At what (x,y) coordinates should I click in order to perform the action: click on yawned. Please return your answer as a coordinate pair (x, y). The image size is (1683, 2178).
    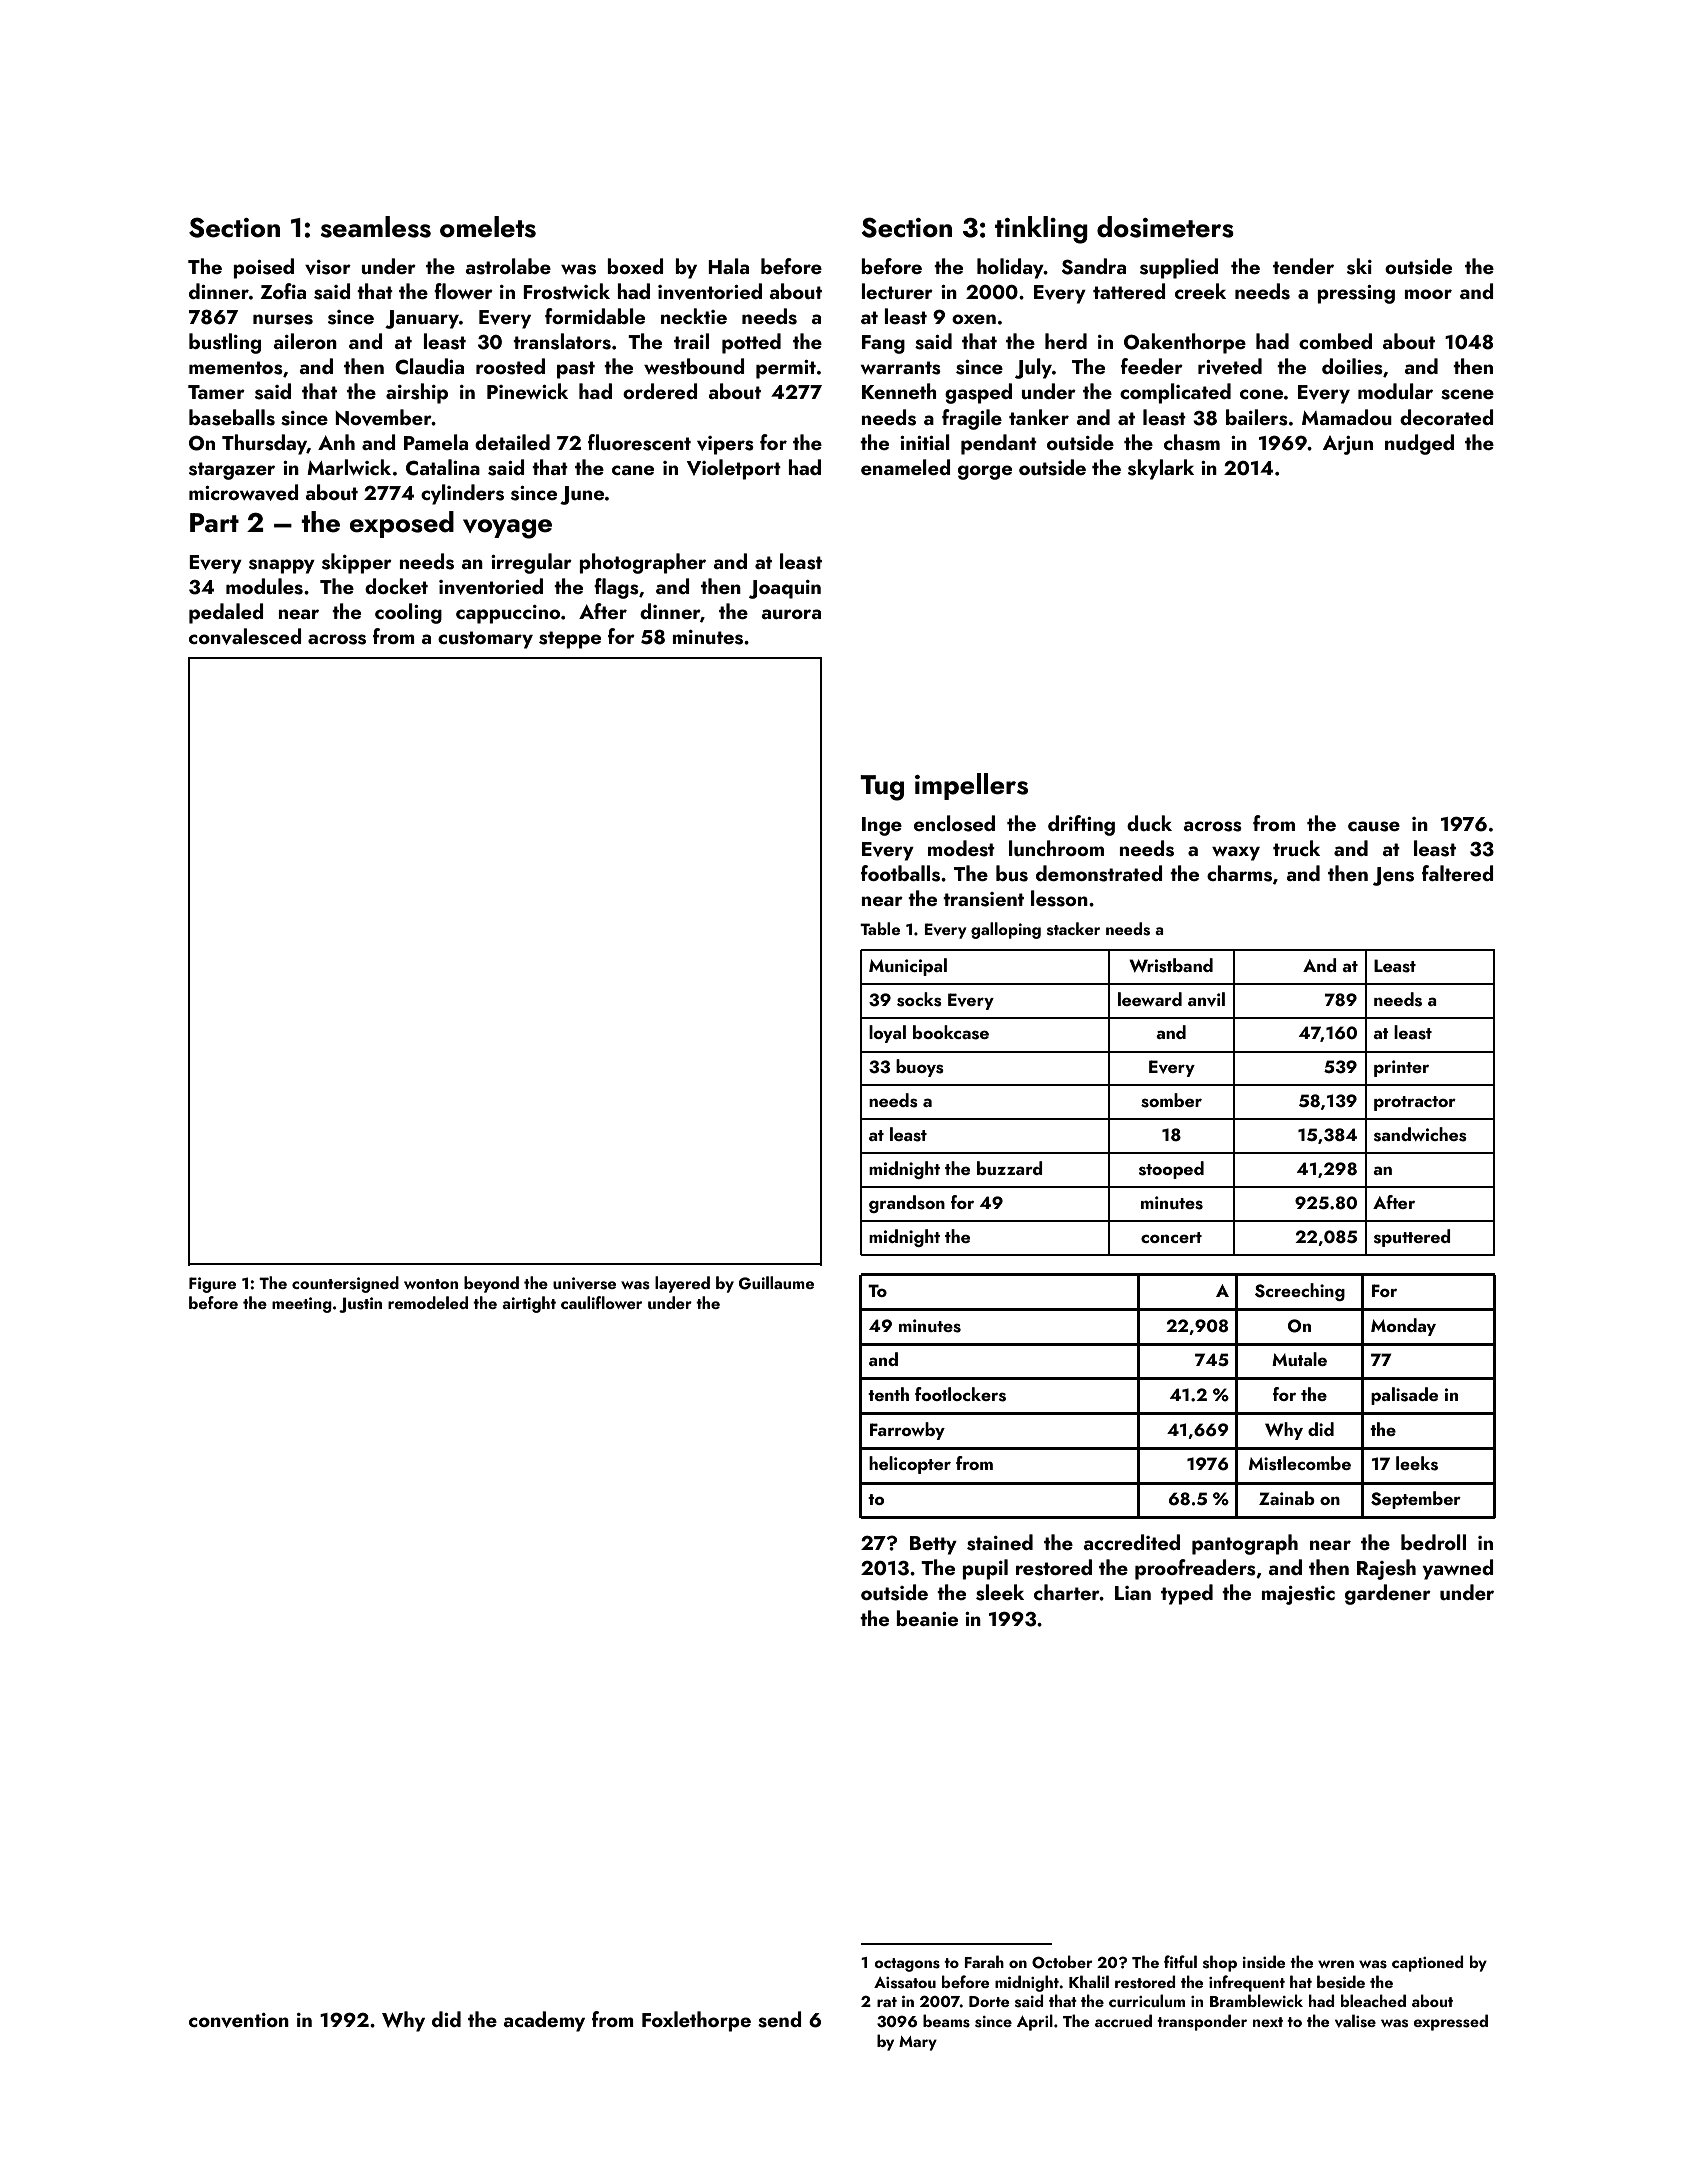
    Looking at the image, I should click on (1457, 1569).
